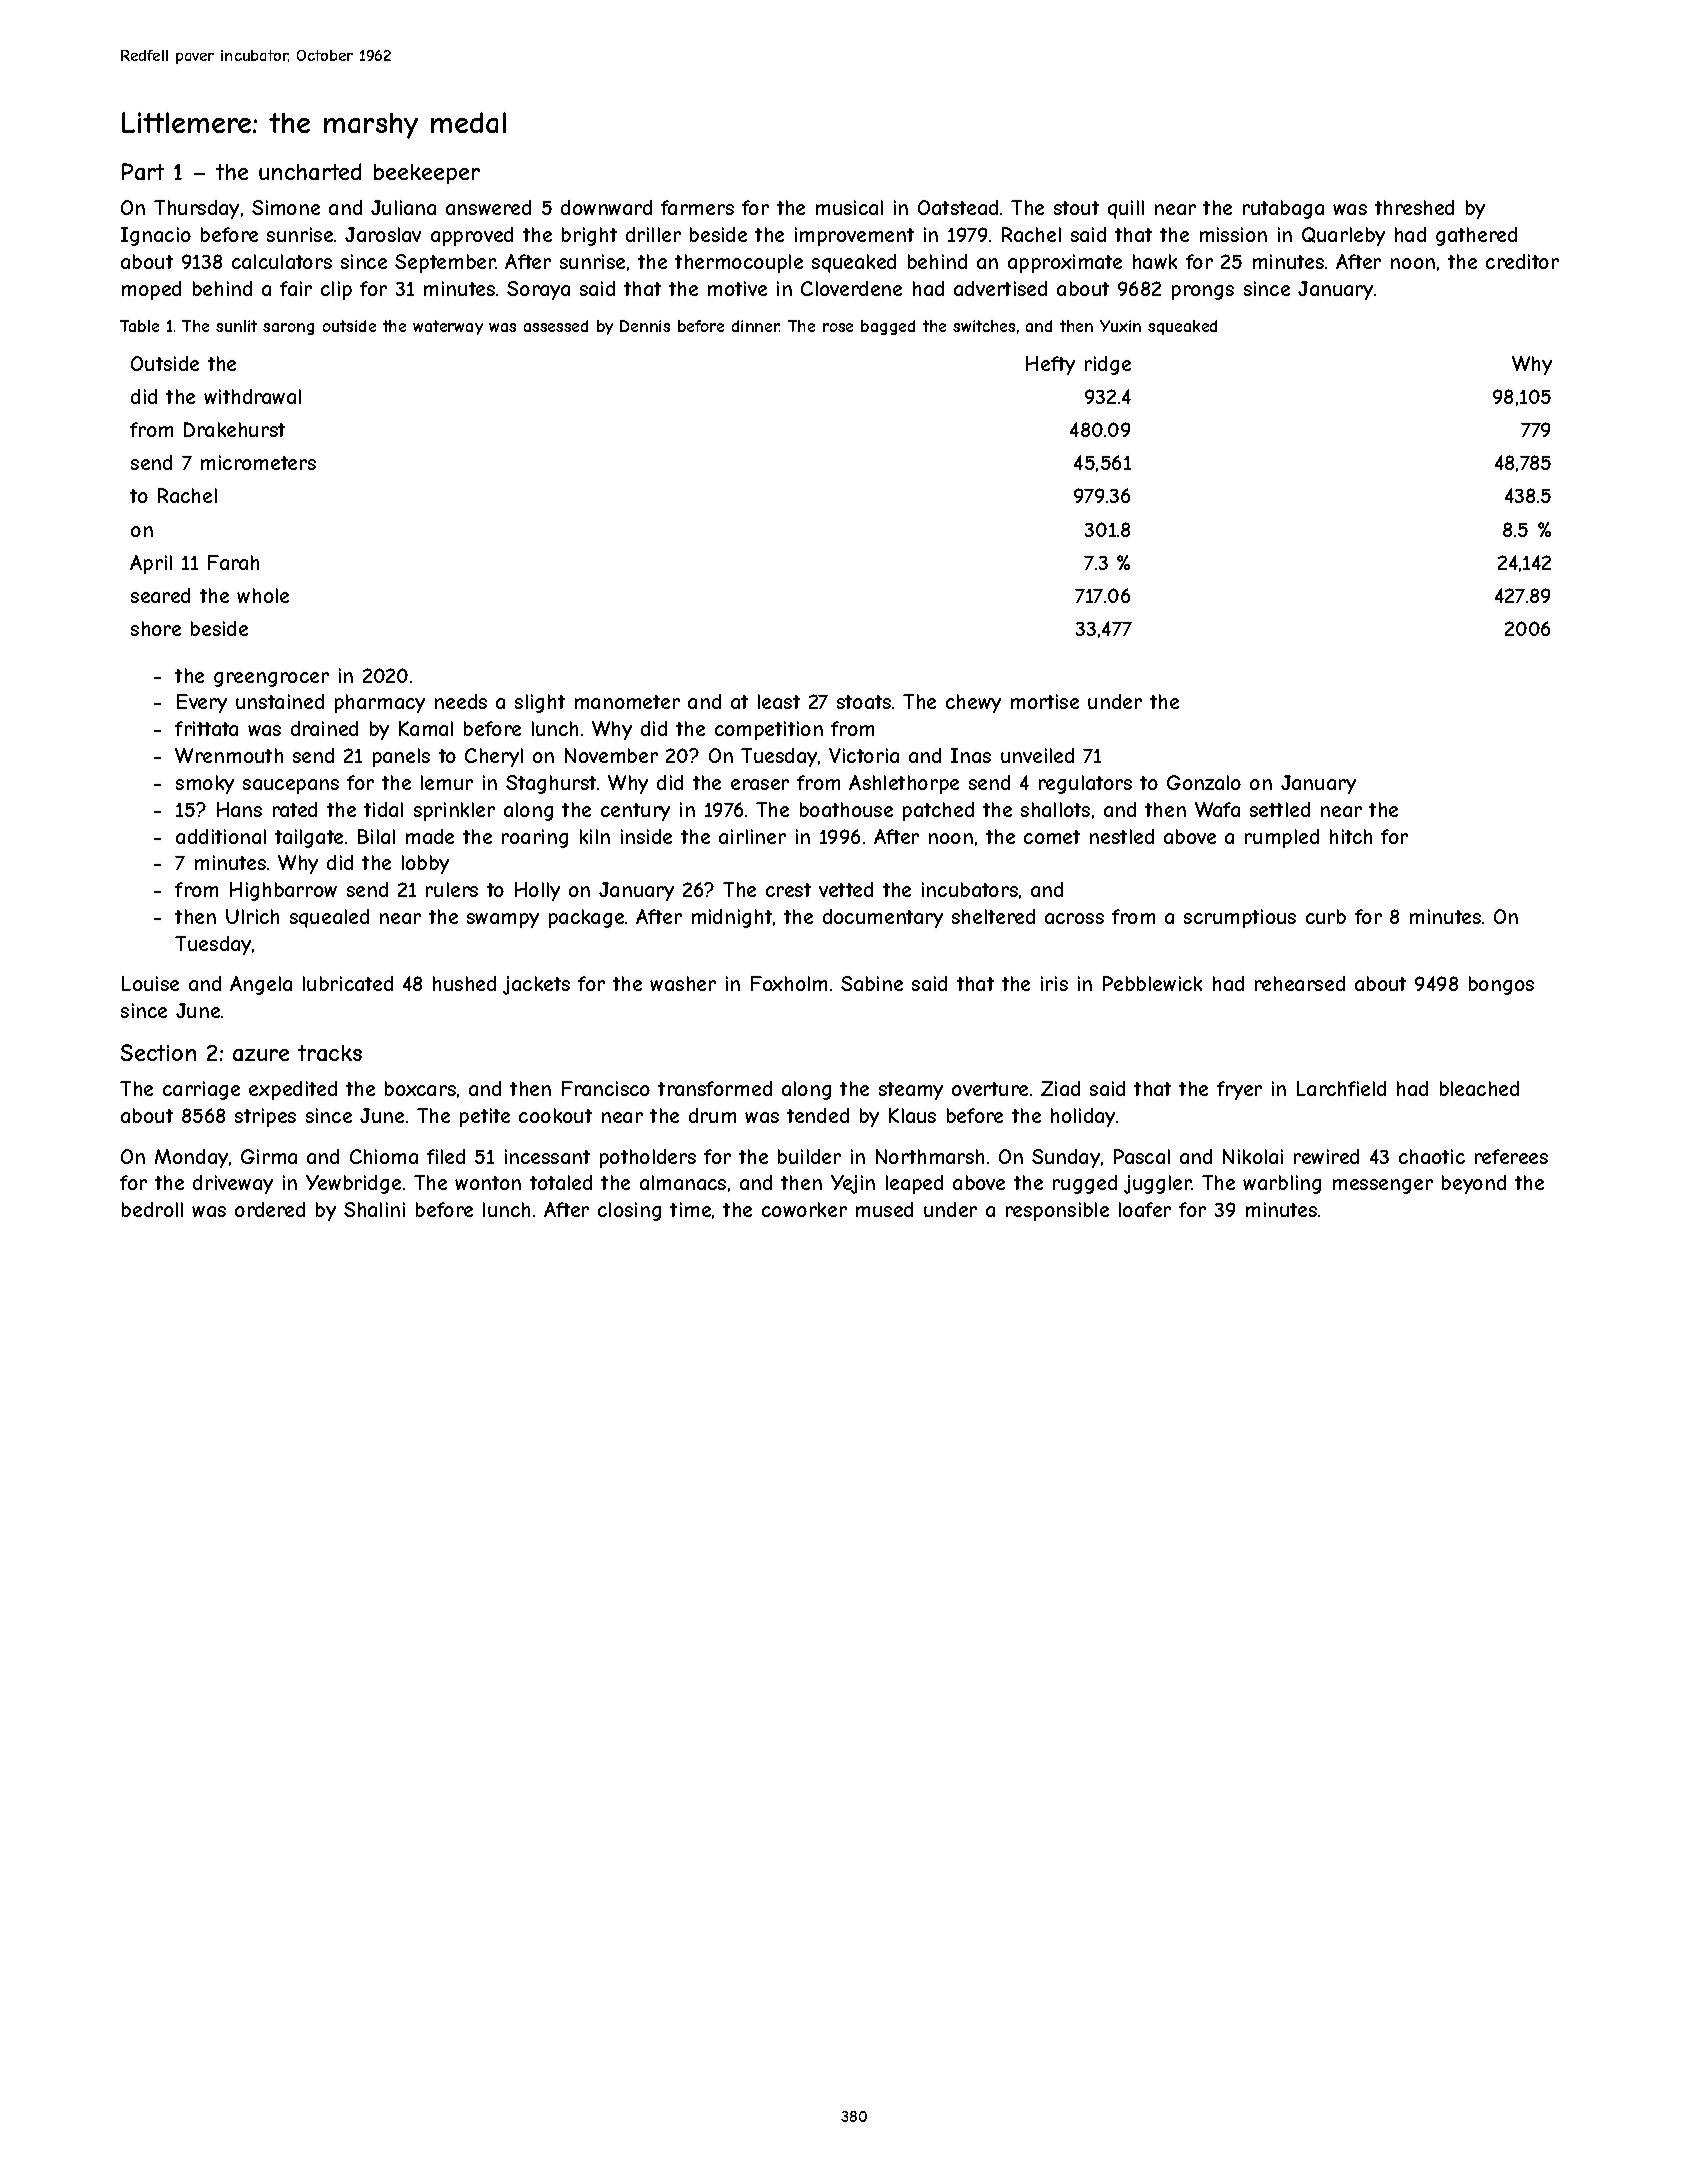 The image size is (1683, 2178). I want to click on musical, so click(849, 207).
